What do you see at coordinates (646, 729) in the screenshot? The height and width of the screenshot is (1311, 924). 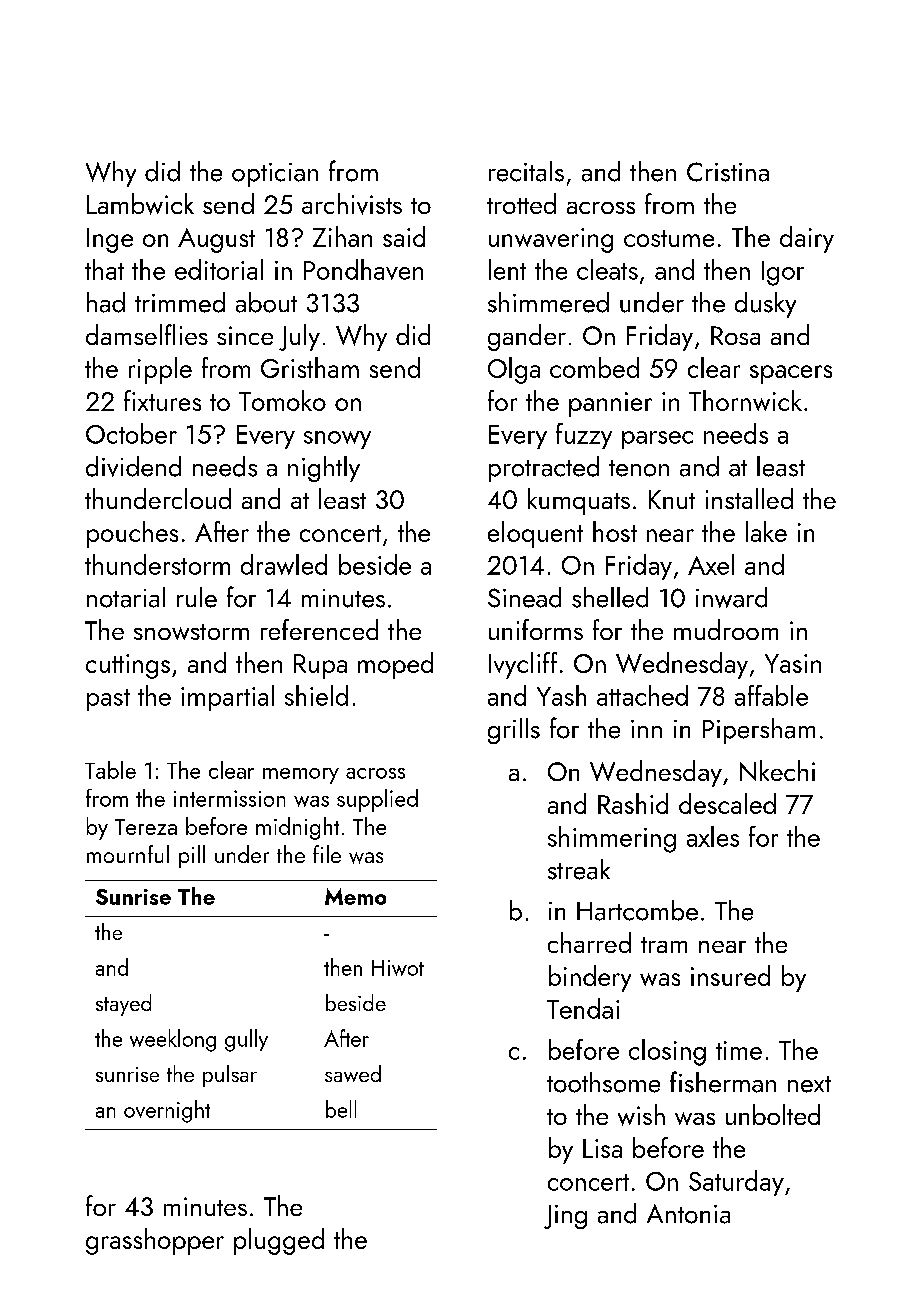 I see `inn` at bounding box center [646, 729].
